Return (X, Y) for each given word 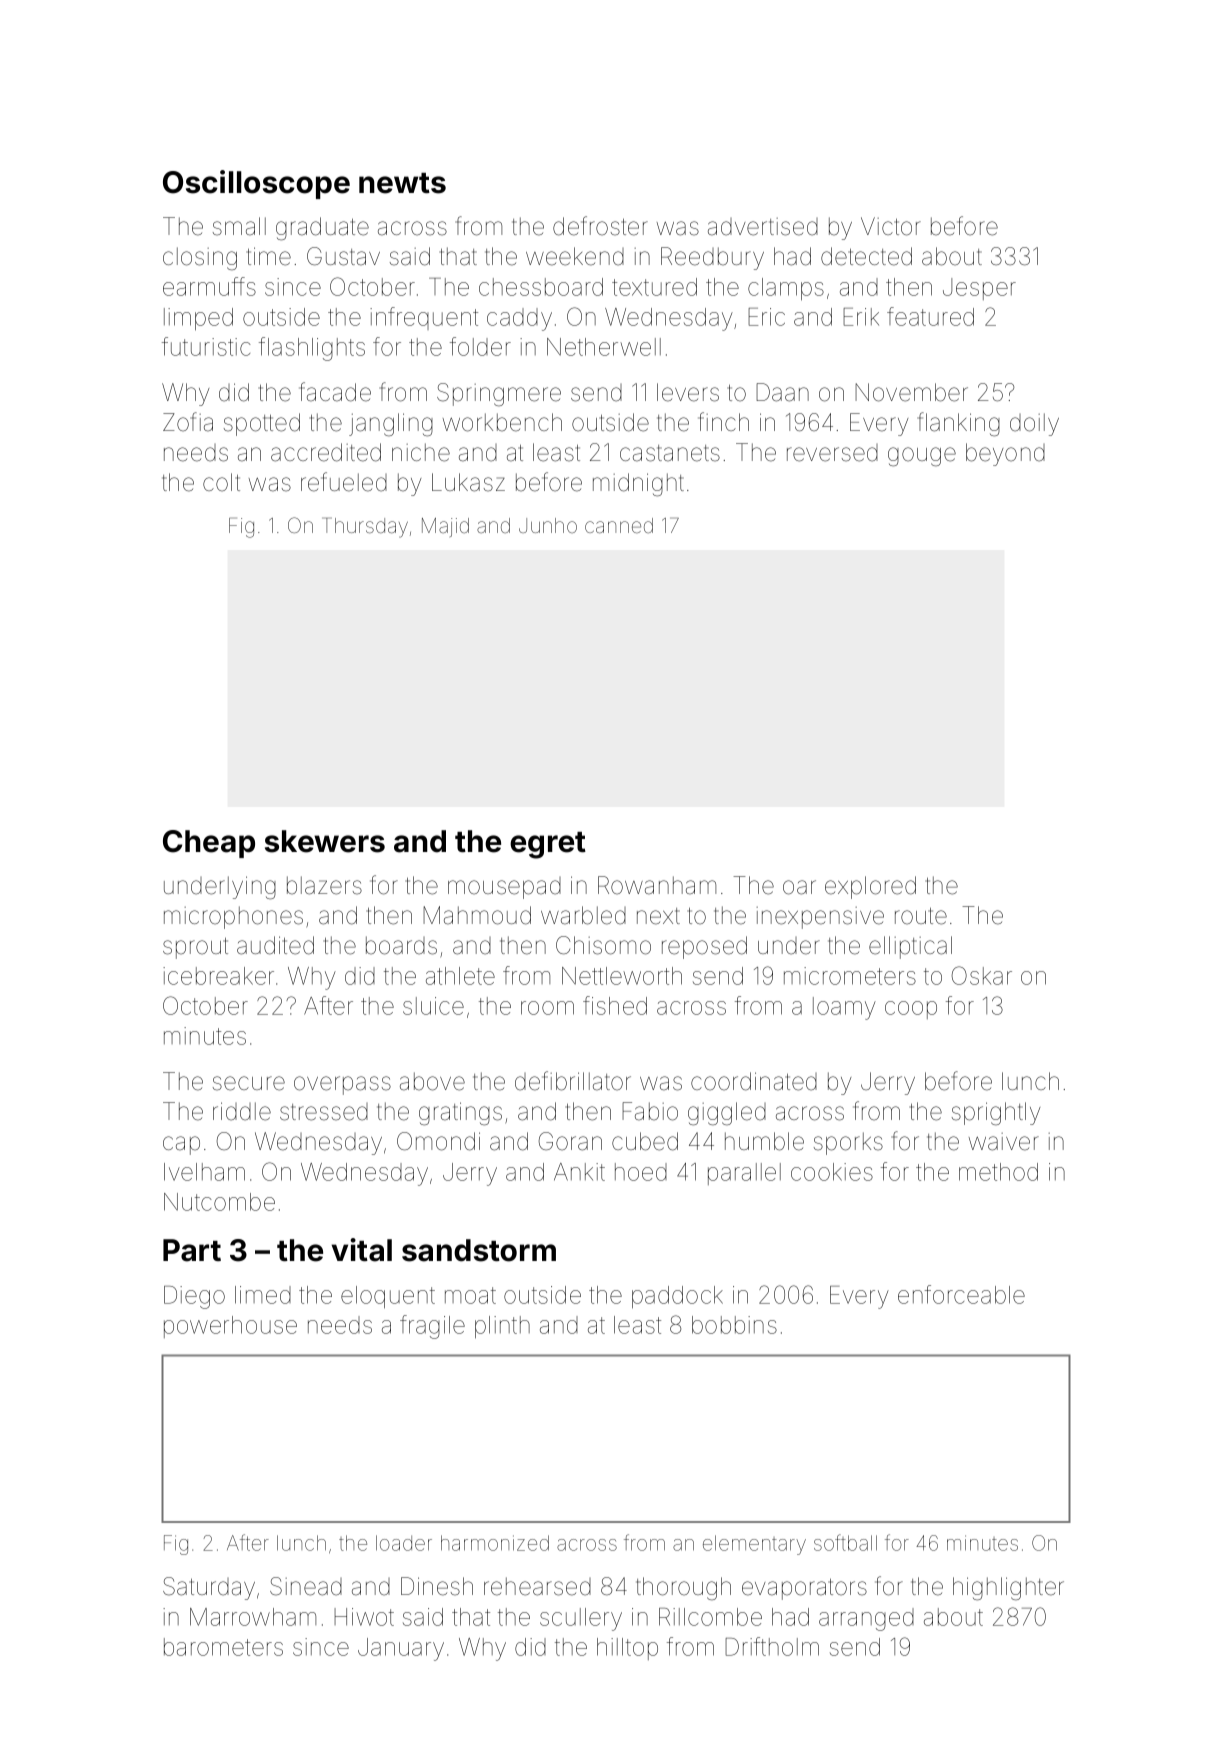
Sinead (306, 1586)
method (998, 1172)
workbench (502, 422)
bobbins (734, 1325)
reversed (832, 453)
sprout (195, 948)
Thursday (365, 528)
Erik (861, 317)
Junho (548, 525)
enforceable (961, 1294)
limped (198, 319)
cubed (645, 1141)
